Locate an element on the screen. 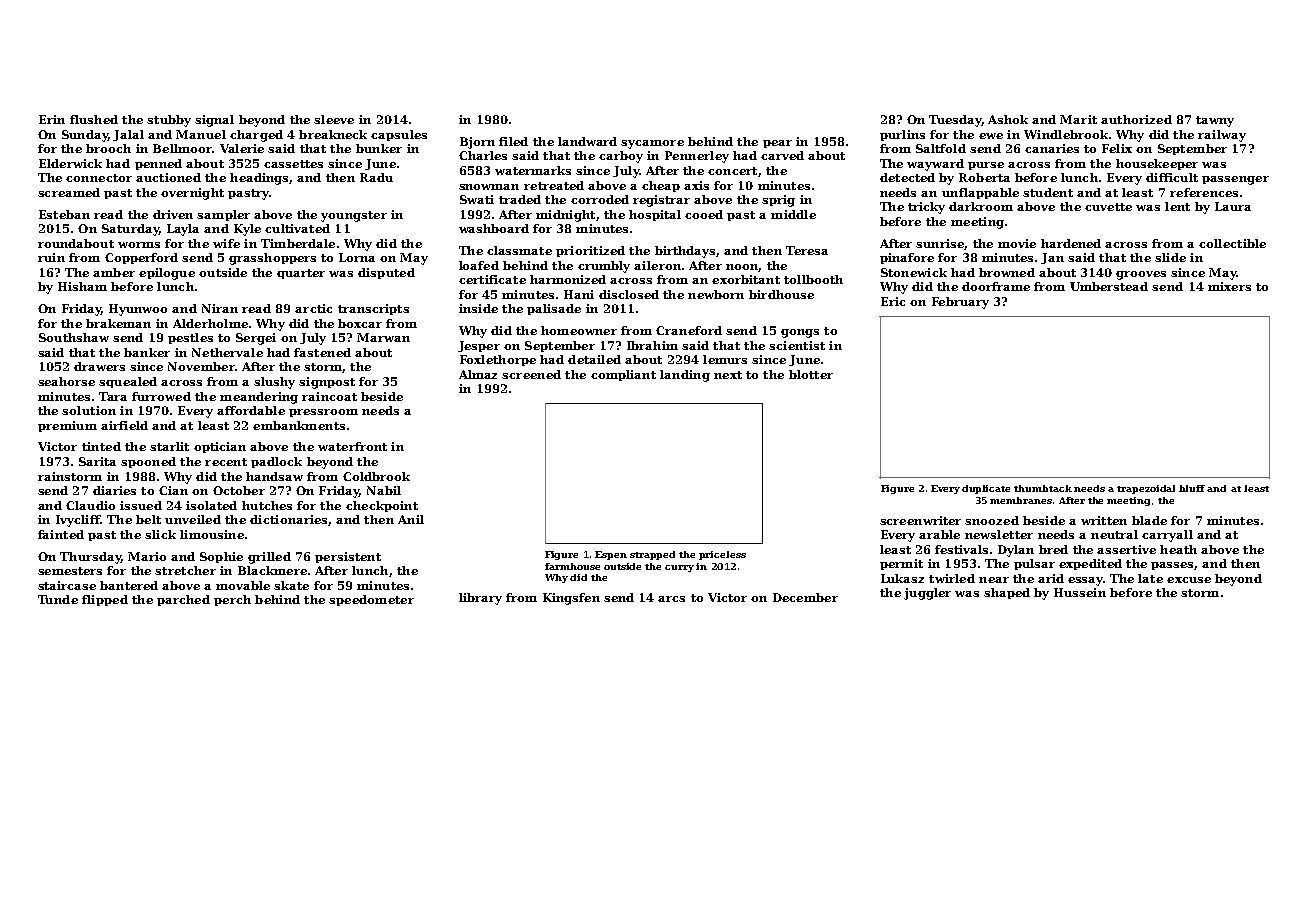 This screenshot has width=1308, height=924. ruin is located at coordinates (51, 257).
